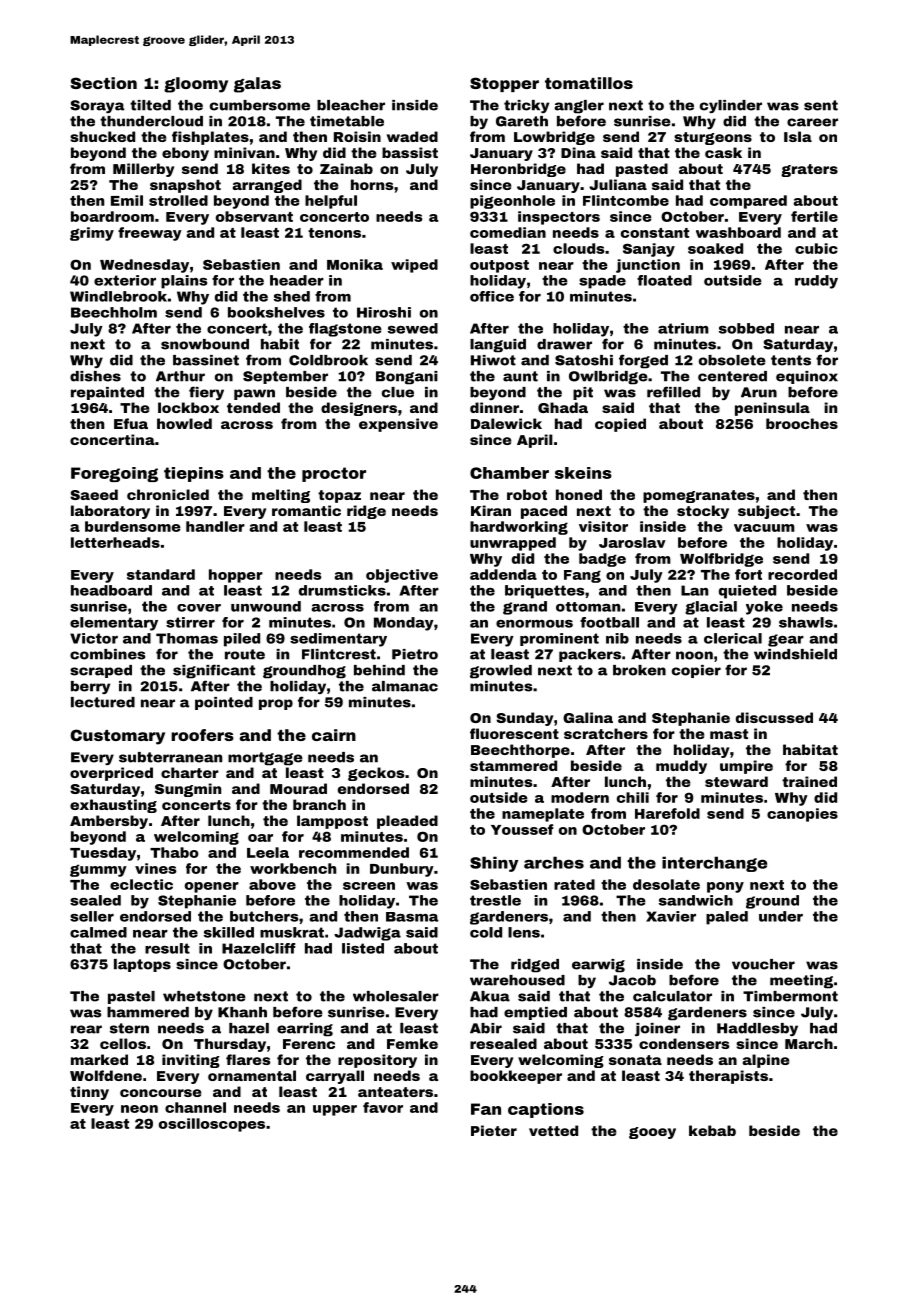 This screenshot has width=908, height=1316. Describe the element at coordinates (504, 84) in the screenshot. I see `Stopper` at that location.
